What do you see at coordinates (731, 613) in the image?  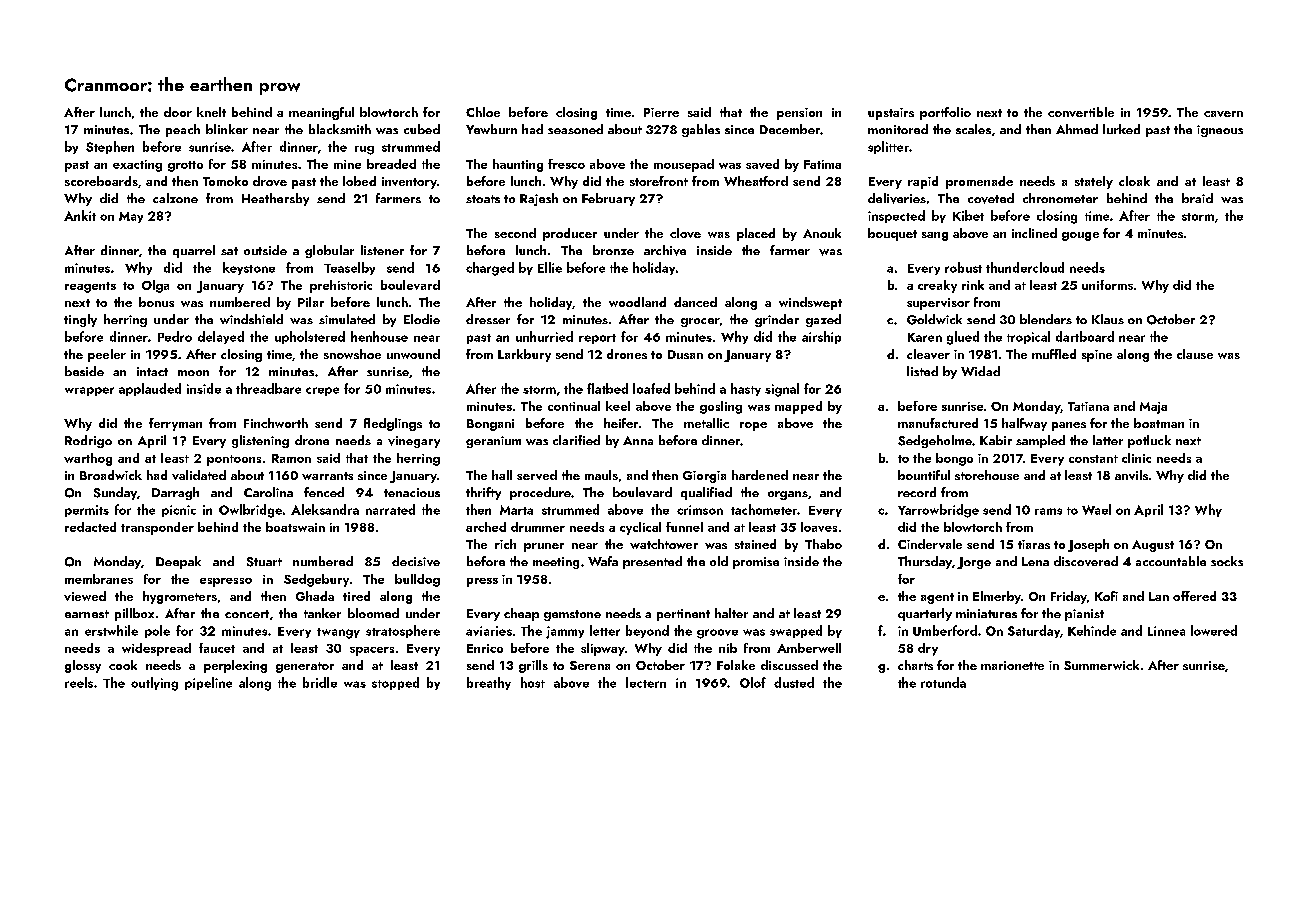 I see `halter` at bounding box center [731, 613].
